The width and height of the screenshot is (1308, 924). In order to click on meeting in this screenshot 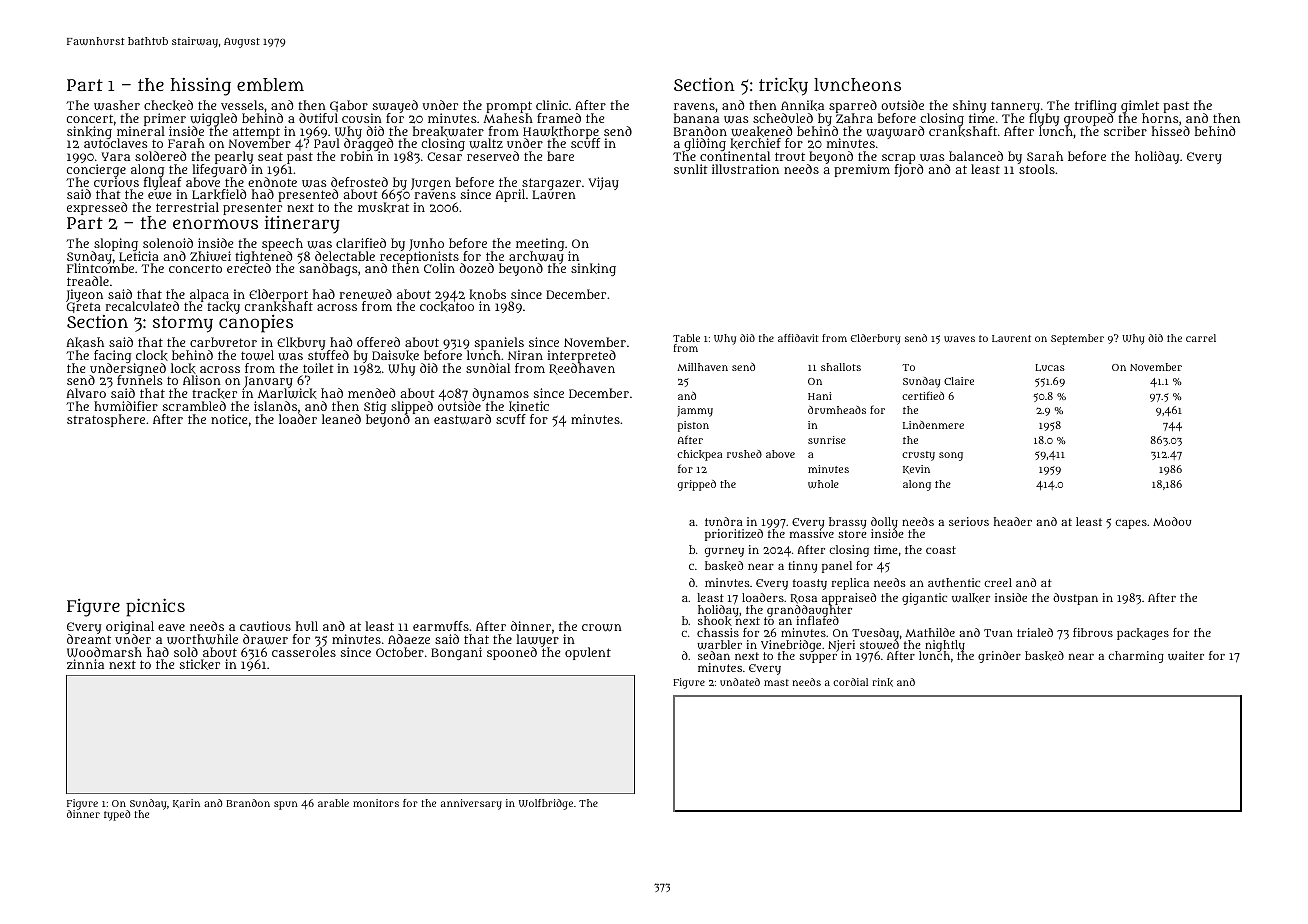, I will do `click(540, 245)`.
